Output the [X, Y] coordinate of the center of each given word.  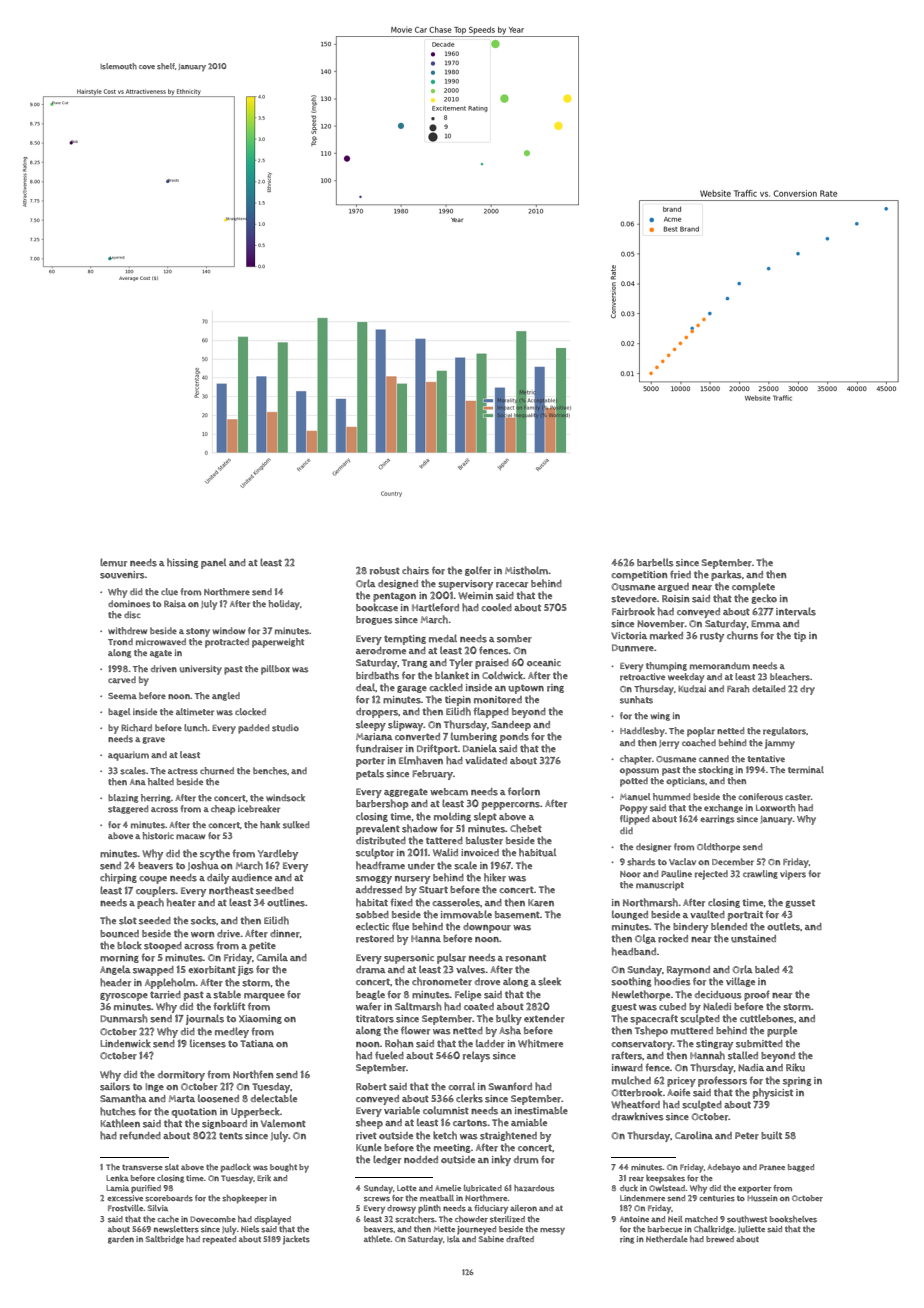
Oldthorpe [718, 848]
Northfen [253, 1074]
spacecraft [654, 1019]
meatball [437, 1198]
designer [653, 847]
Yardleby [278, 854]
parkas [726, 575]
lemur [113, 562]
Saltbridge [165, 1240]
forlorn [524, 791]
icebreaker [259, 809]
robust [385, 571]
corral [461, 1086]
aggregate [406, 792]
